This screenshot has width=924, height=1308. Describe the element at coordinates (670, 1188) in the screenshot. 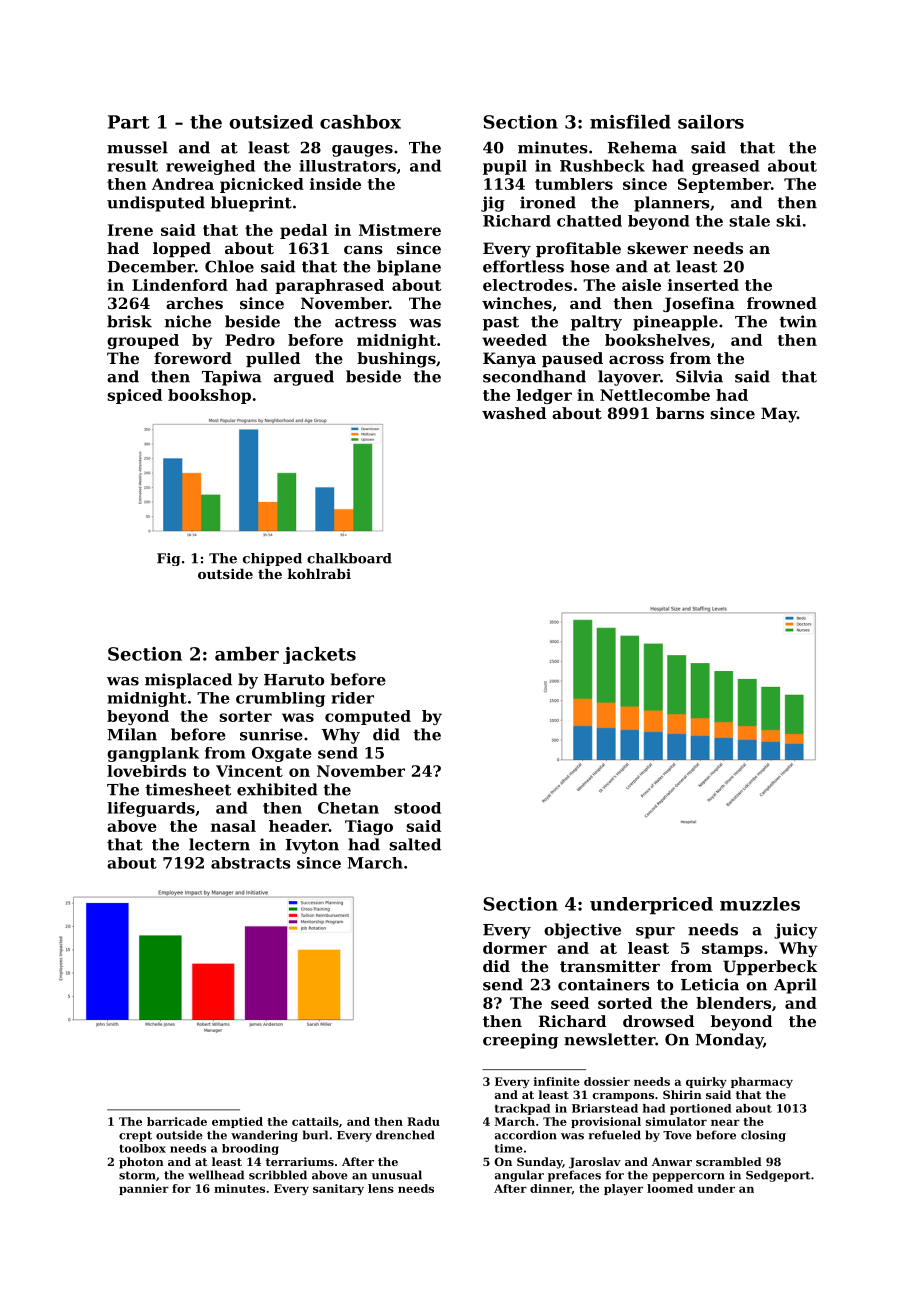

I see `loomed` at that location.
